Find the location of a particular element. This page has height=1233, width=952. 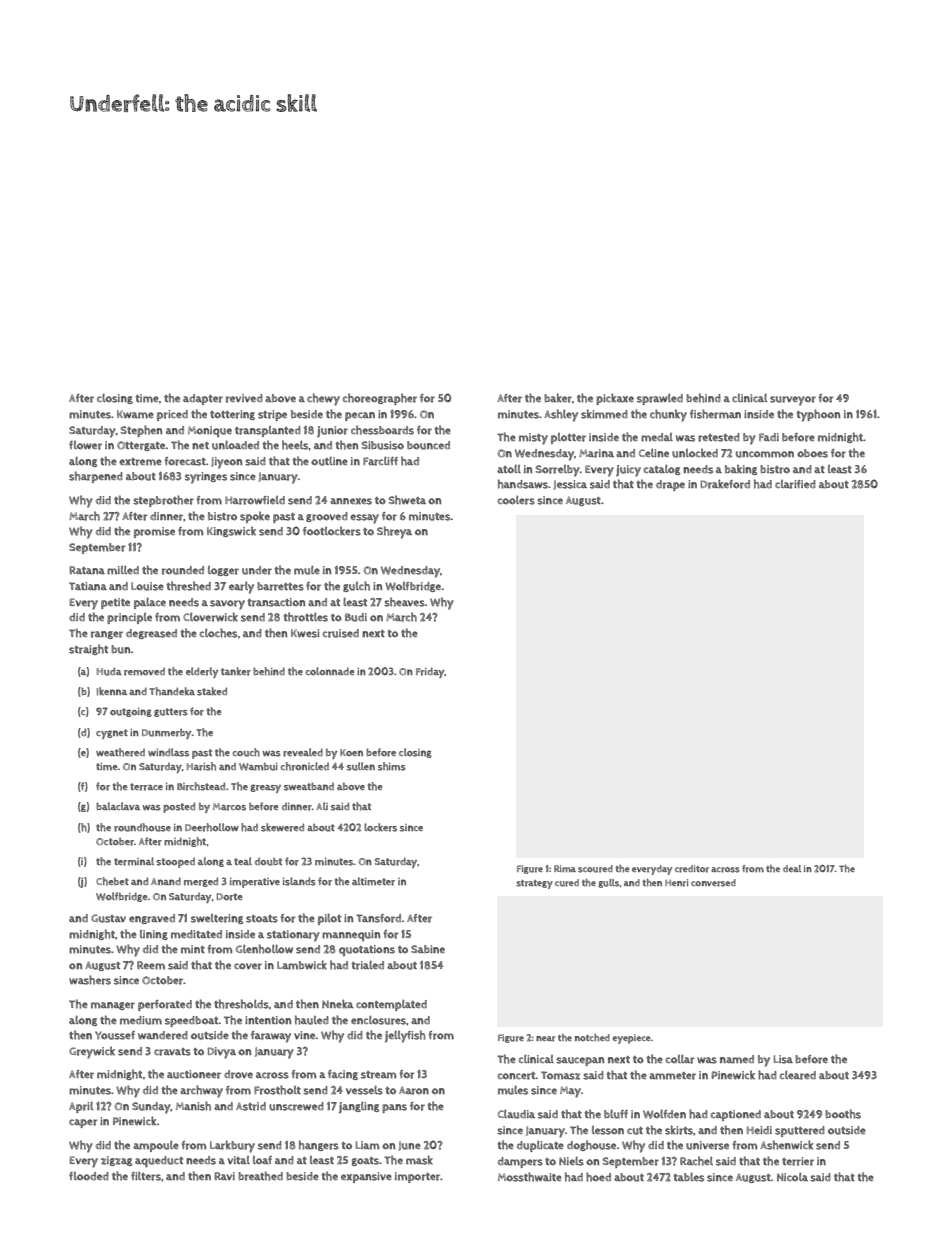

deal is located at coordinates (792, 868).
